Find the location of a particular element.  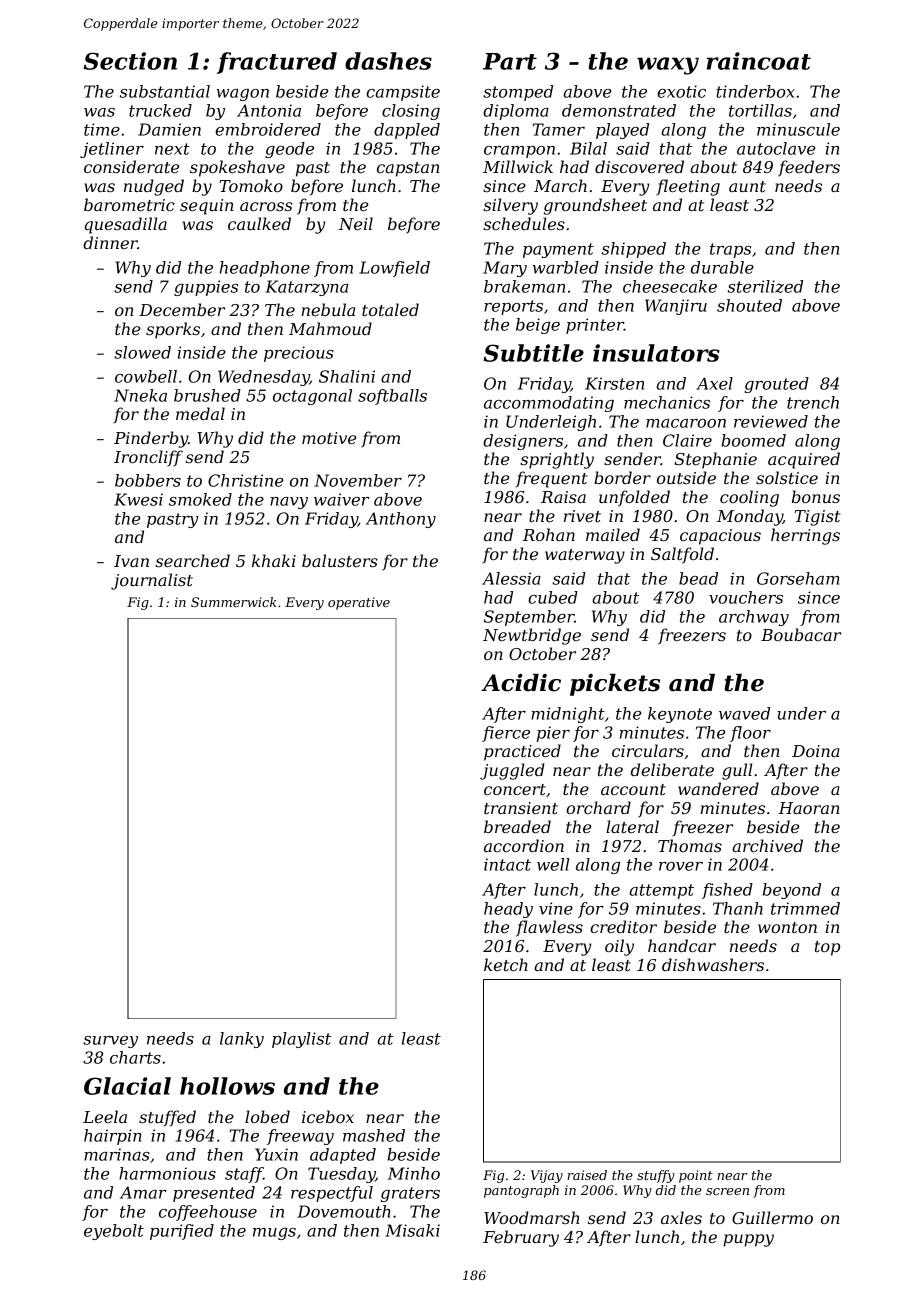

Glacial is located at coordinates (127, 1086).
